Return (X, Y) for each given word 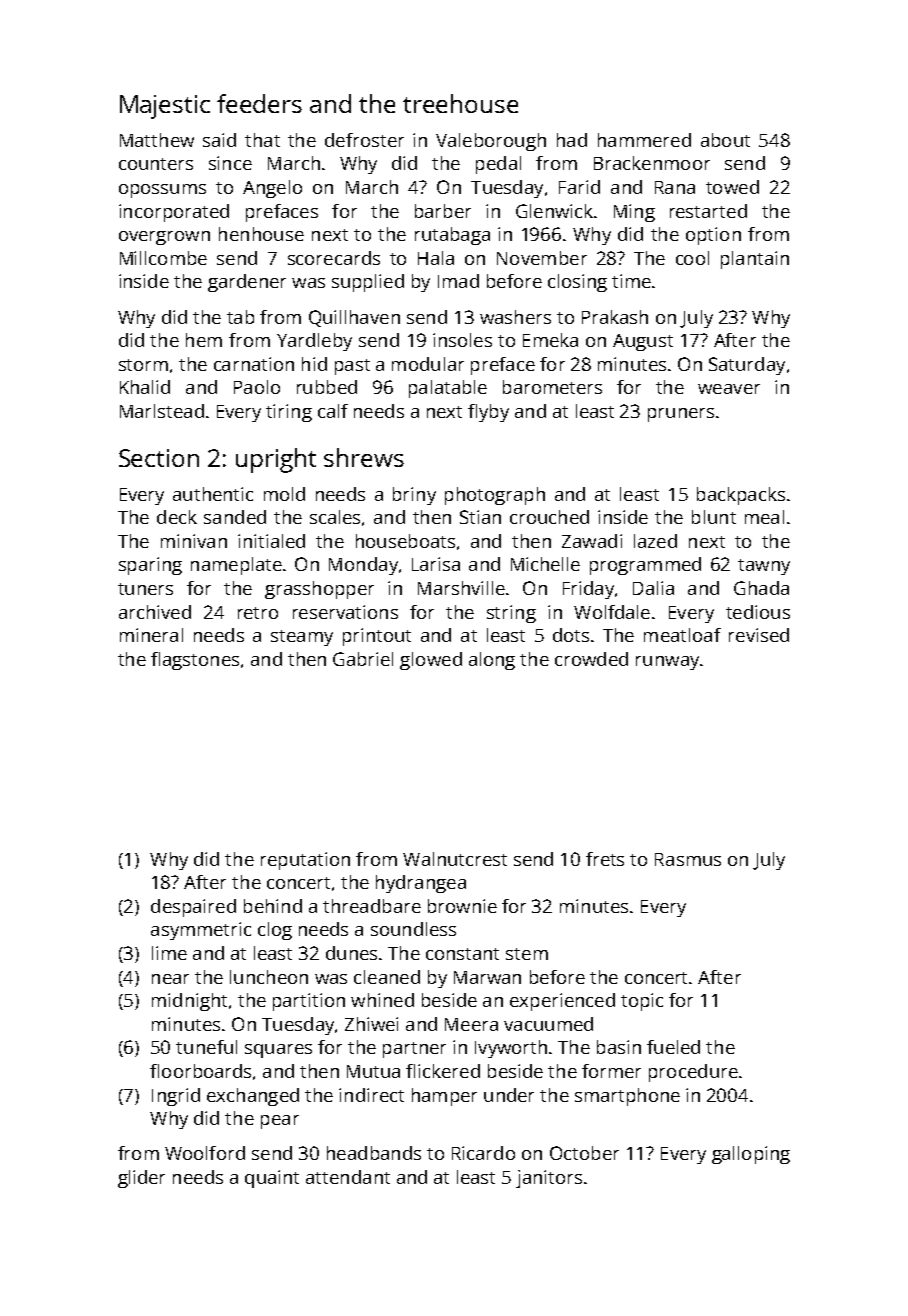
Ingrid (176, 1097)
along (492, 661)
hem (204, 340)
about (725, 140)
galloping (751, 1155)
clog (275, 931)
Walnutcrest (455, 859)
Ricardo (483, 1153)
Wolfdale (612, 612)
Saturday (747, 366)
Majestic (165, 107)
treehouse (460, 103)
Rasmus (688, 859)
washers (515, 317)
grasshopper (319, 590)
